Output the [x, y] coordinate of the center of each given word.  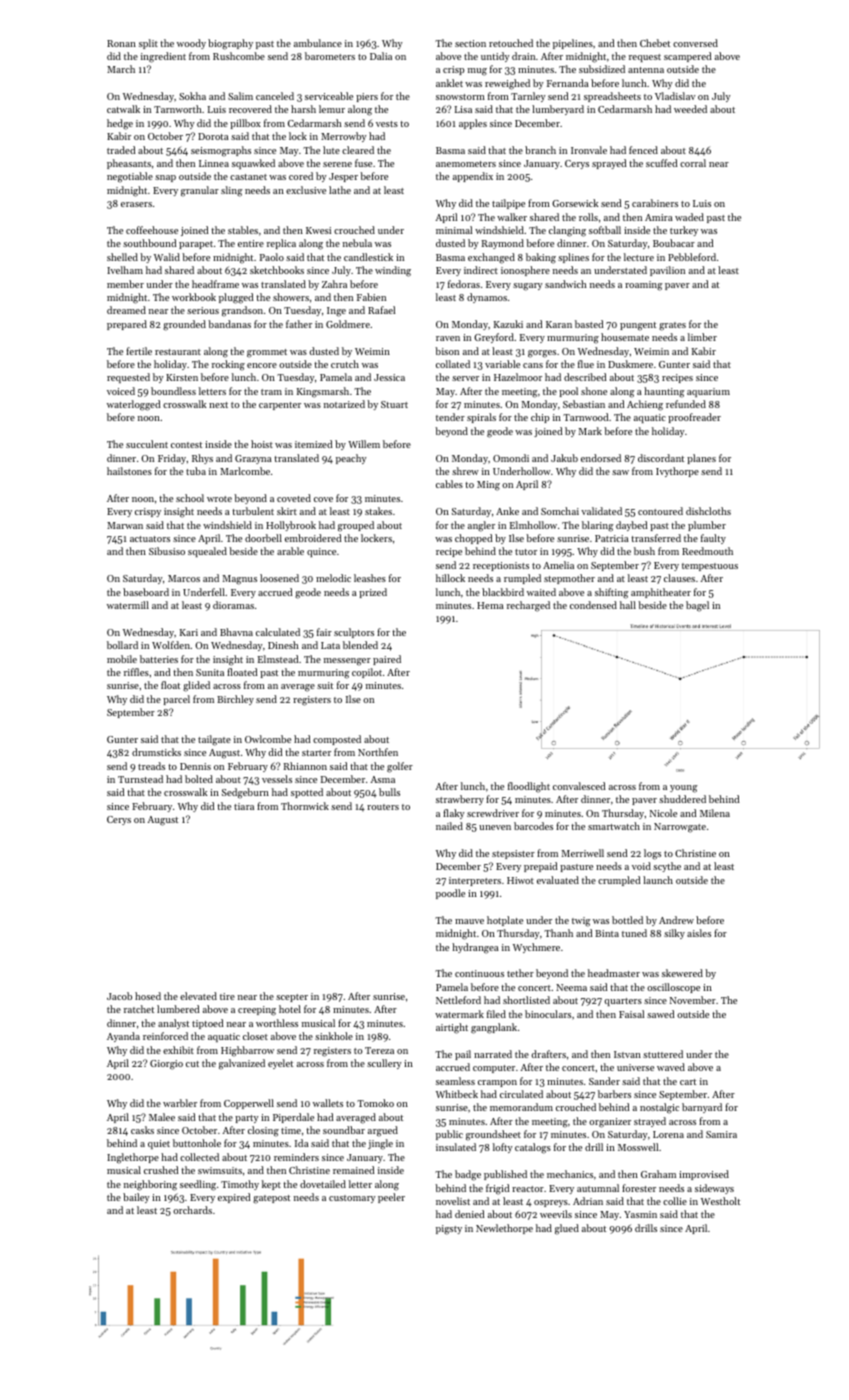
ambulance [318, 43]
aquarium [708, 392]
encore [262, 365]
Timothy [240, 1185]
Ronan [121, 43]
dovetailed [323, 1184]
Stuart [394, 404]
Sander [604, 1081]
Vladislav [675, 96]
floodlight [529, 787]
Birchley [235, 700]
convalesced [579, 786]
